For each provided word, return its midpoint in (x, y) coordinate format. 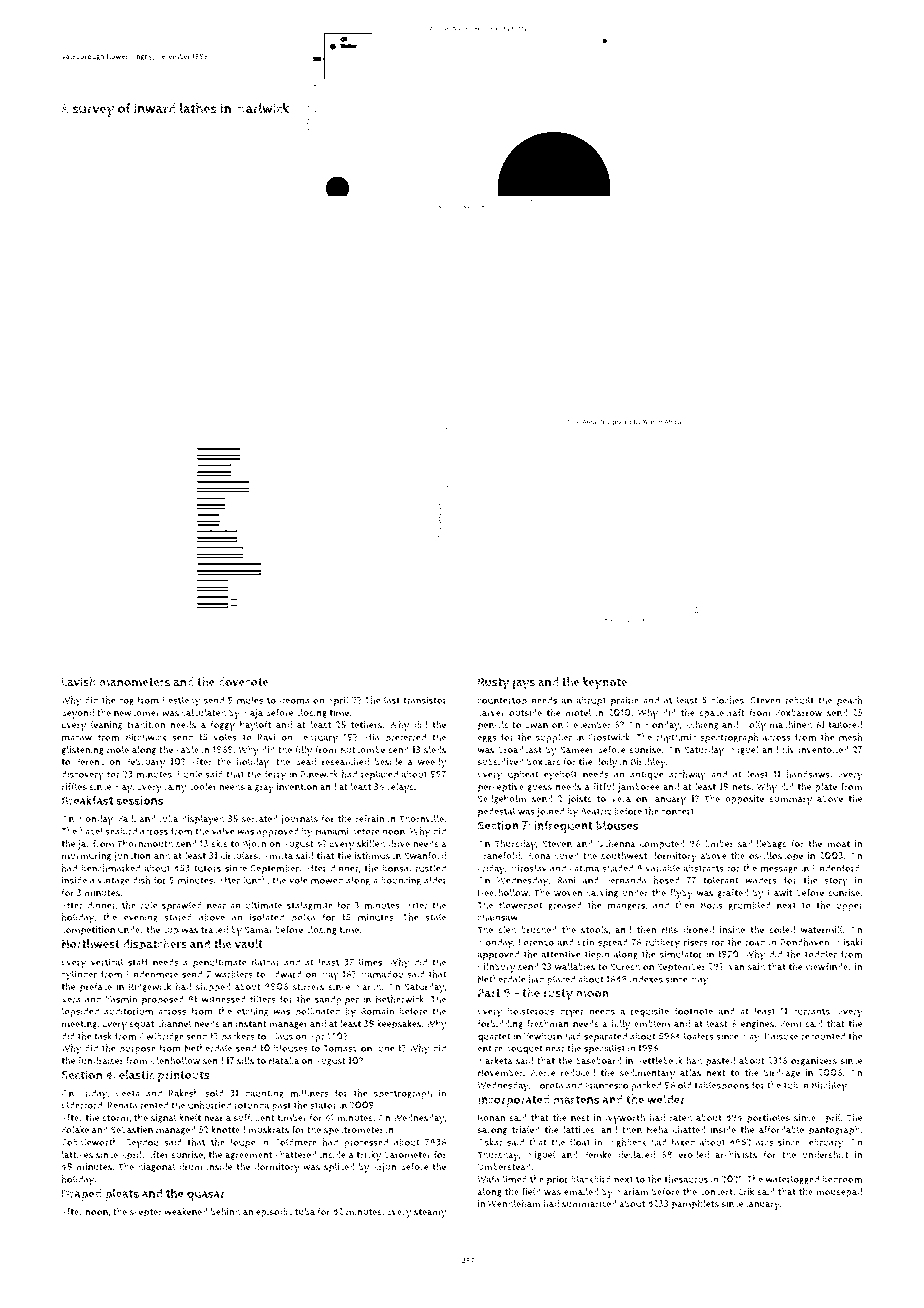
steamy (430, 1213)
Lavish (79, 682)
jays (523, 683)
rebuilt (799, 700)
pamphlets (695, 1205)
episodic (274, 1213)
